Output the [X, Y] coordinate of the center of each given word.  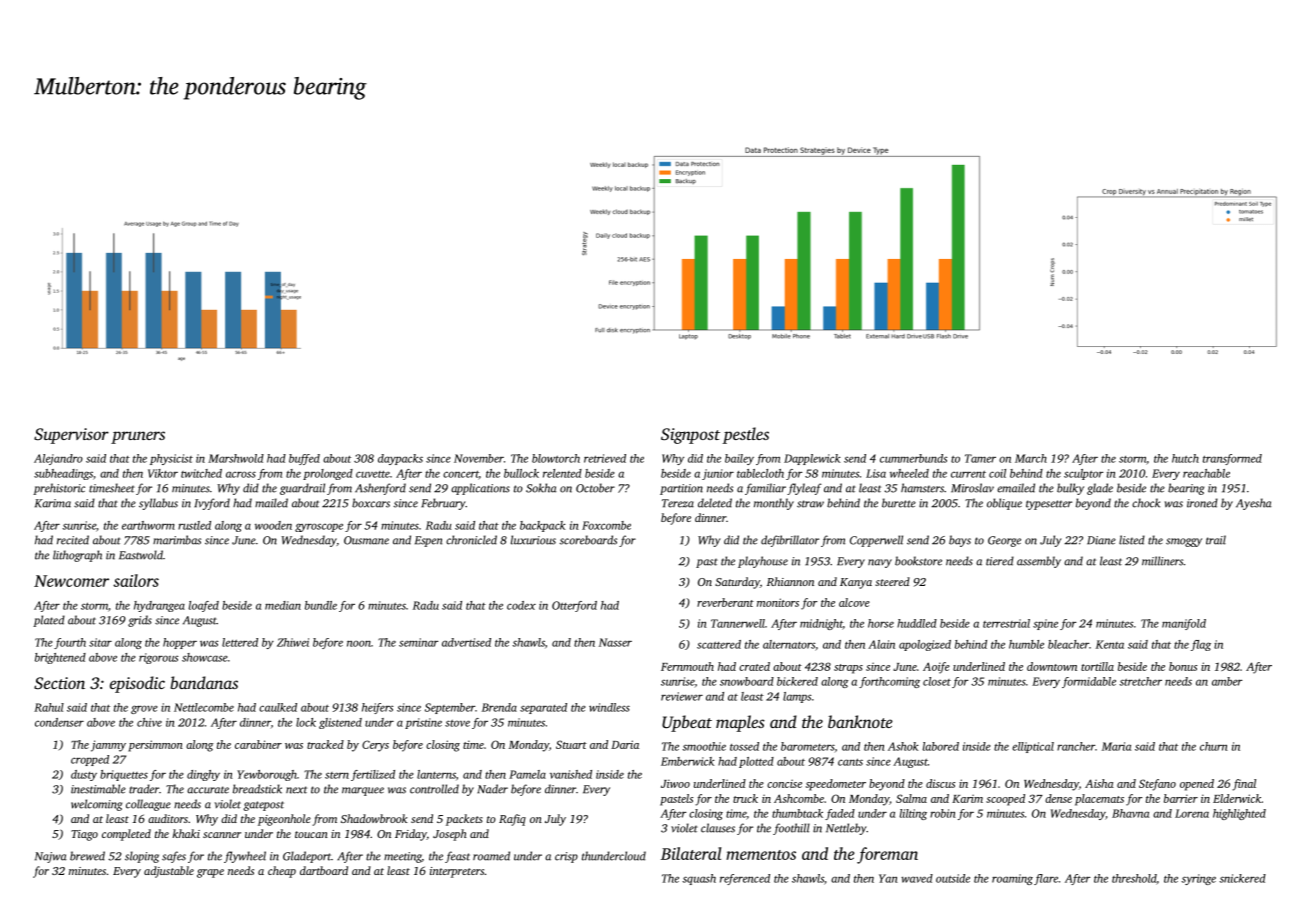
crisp [566, 857]
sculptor [1083, 474]
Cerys [375, 746]
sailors [136, 580]
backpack [543, 526]
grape [210, 873]
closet [937, 681]
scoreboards [588, 540]
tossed [744, 746]
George [1004, 541]
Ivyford [212, 504]
